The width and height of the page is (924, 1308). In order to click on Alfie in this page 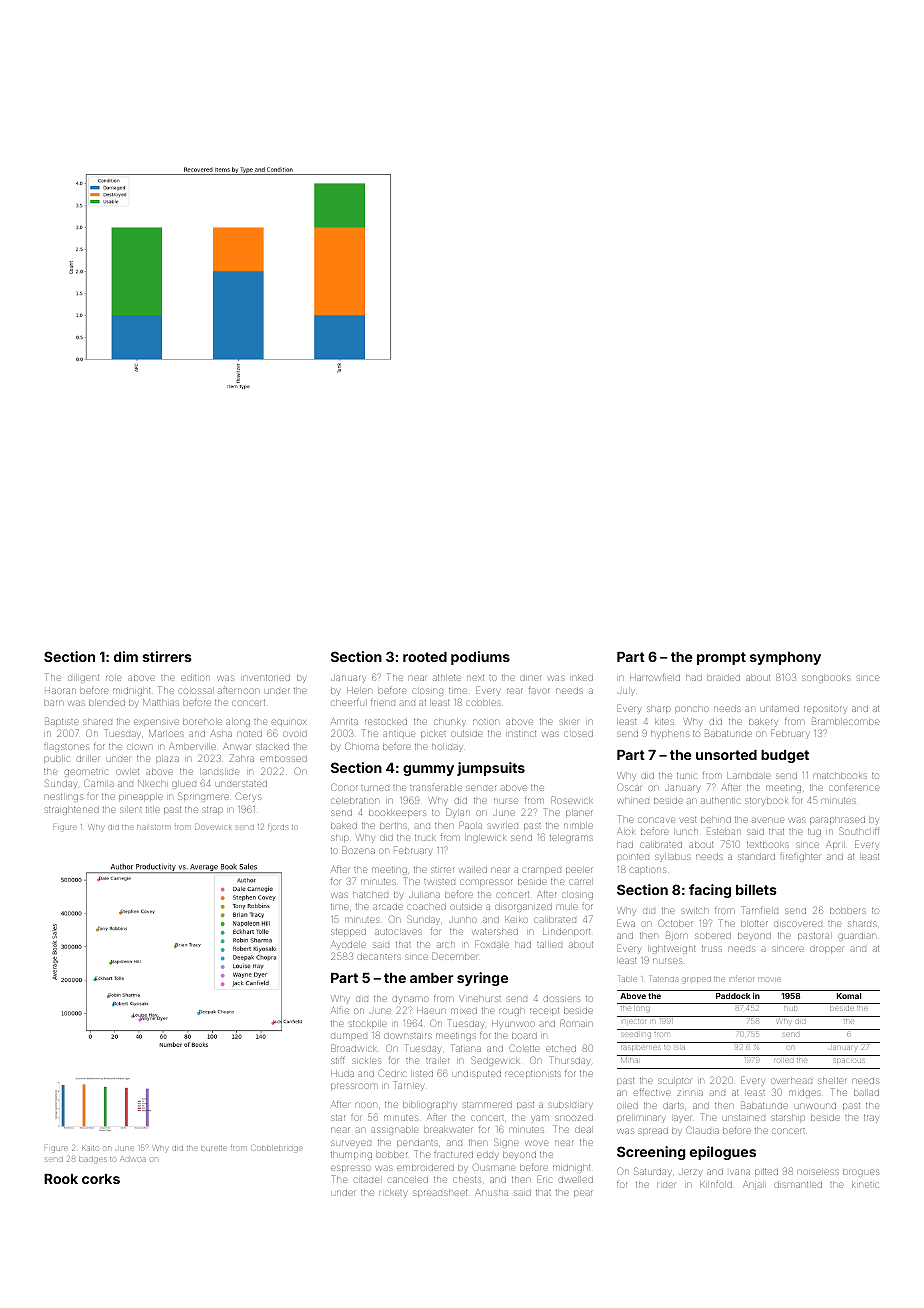, I will do `click(340, 1010)`.
